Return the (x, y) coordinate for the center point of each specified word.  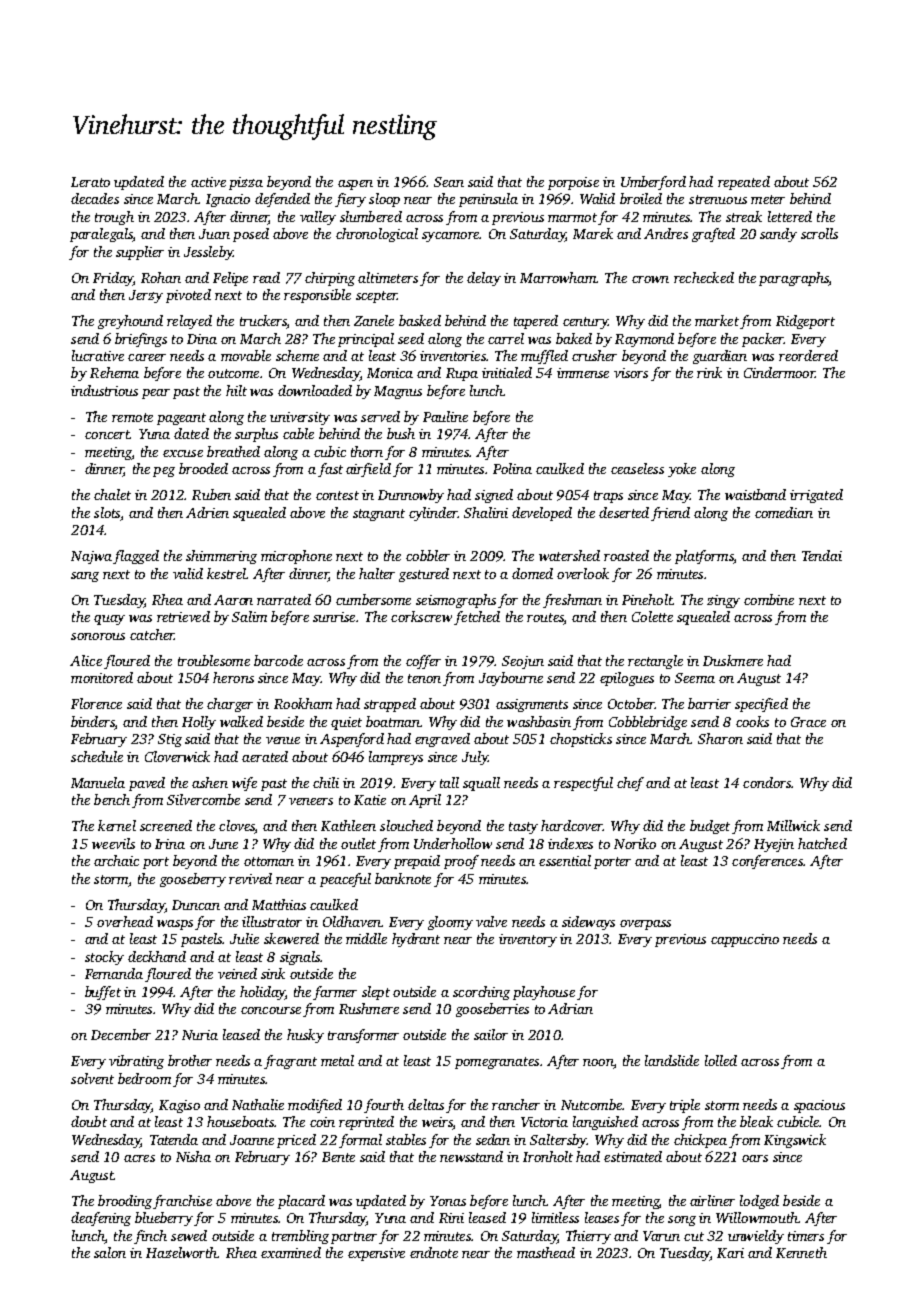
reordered (808, 355)
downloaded (315, 390)
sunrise (334, 617)
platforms (704, 557)
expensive (376, 1254)
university (300, 418)
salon (110, 1252)
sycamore (450, 237)
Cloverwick (177, 756)
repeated (744, 183)
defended (282, 200)
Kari (730, 1253)
